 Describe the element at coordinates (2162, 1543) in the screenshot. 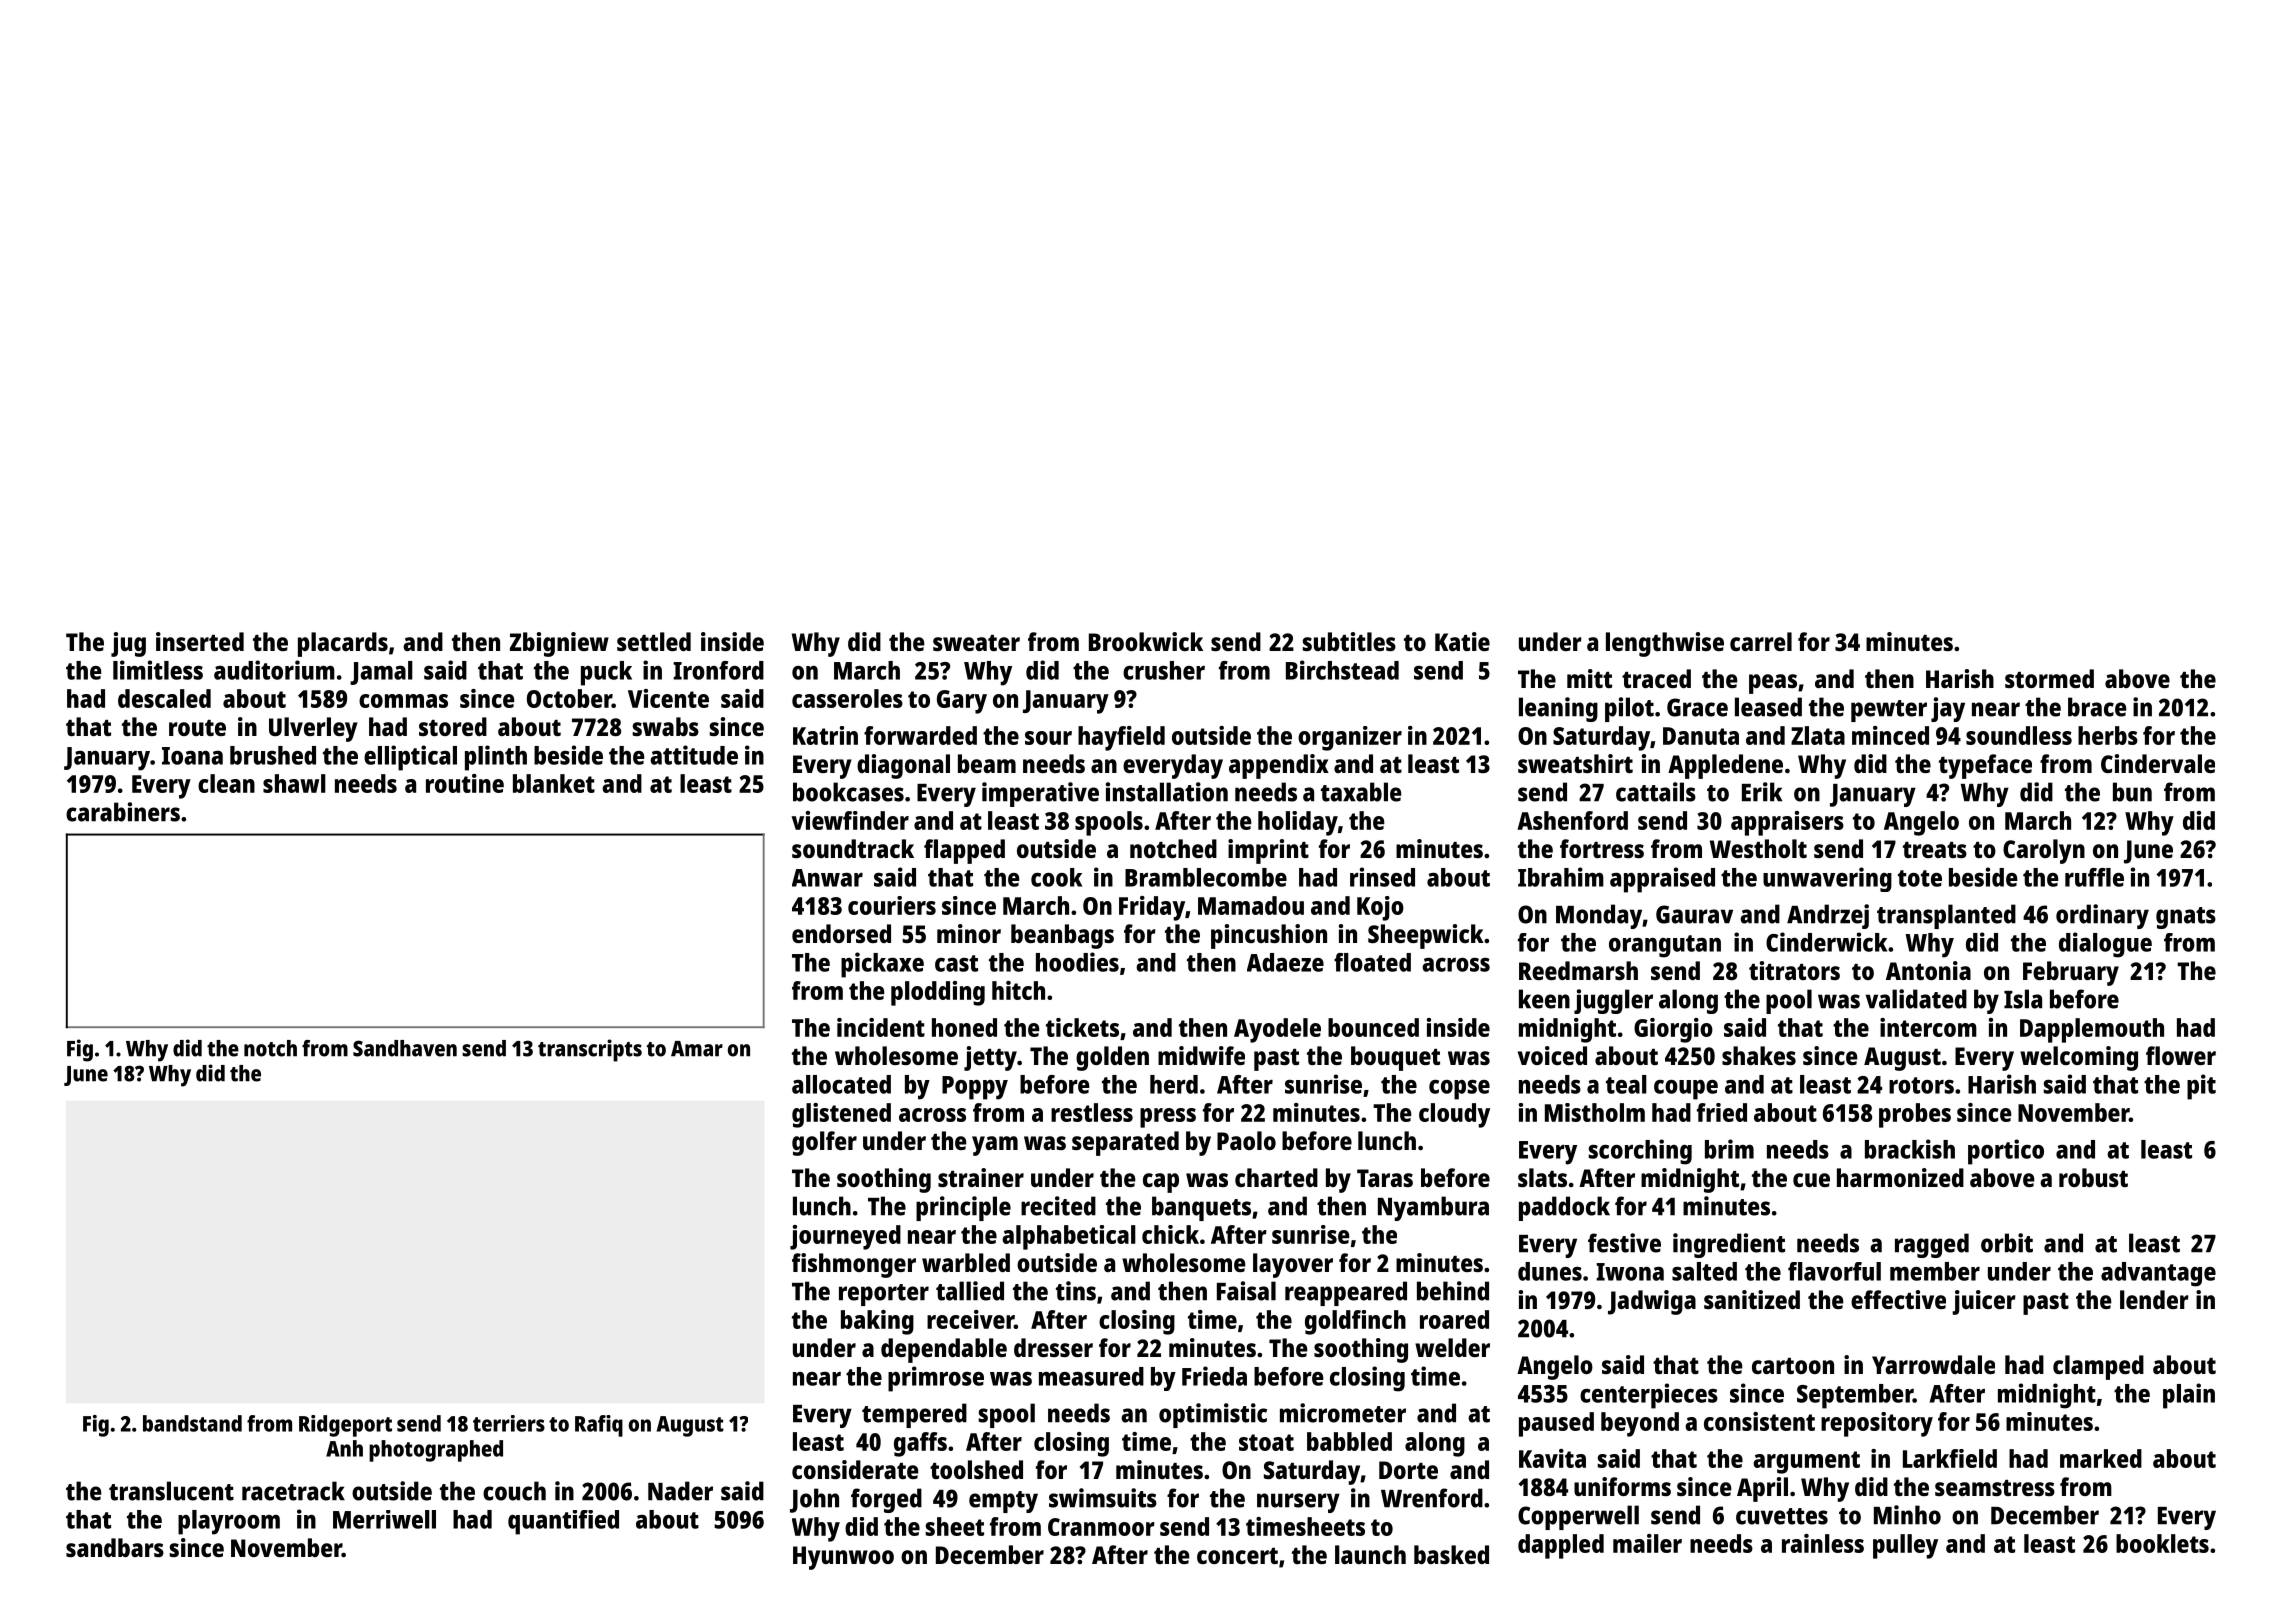

I see `booklets` at that location.
